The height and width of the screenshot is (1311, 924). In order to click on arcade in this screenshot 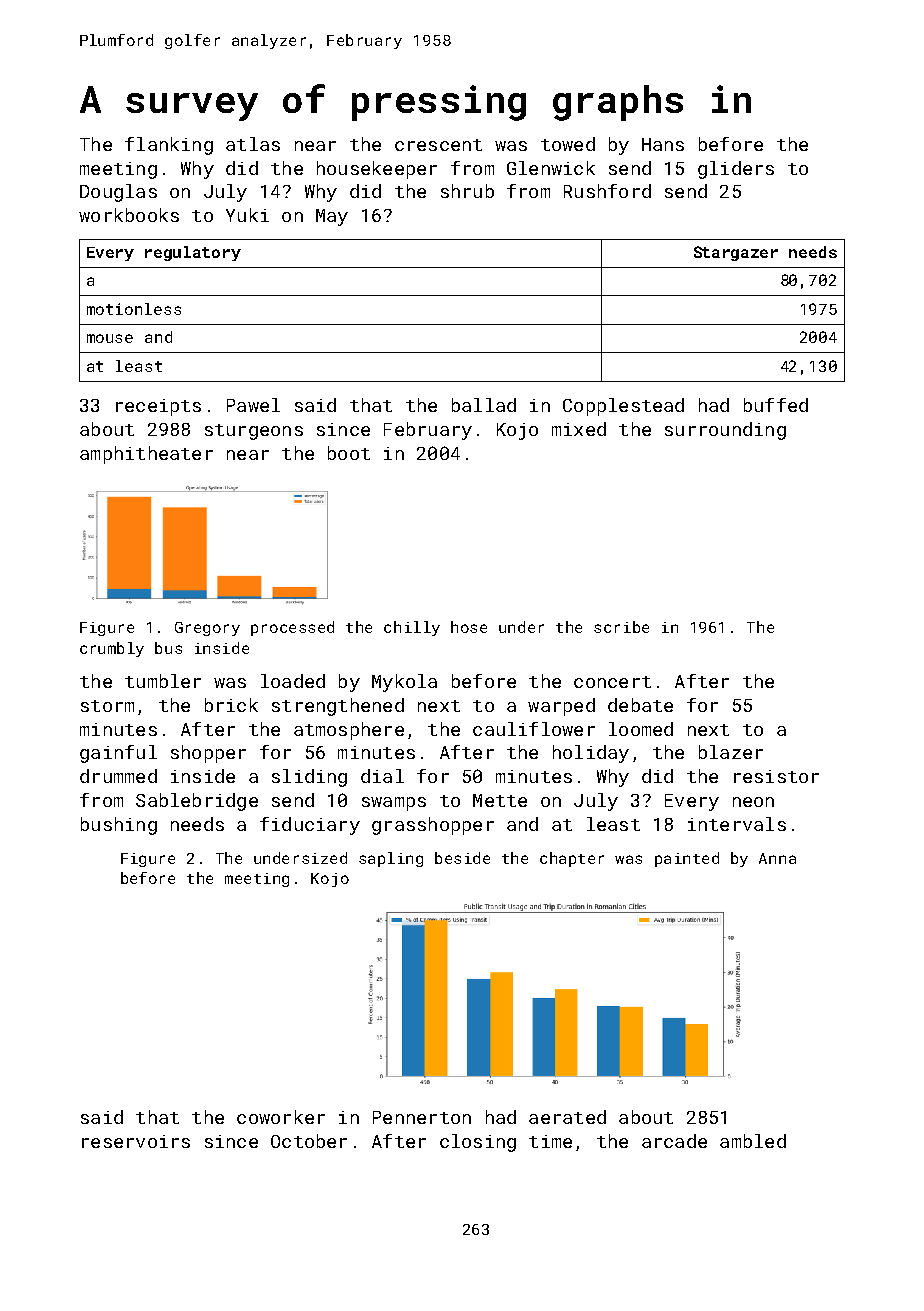, I will do `click(674, 1141)`.
